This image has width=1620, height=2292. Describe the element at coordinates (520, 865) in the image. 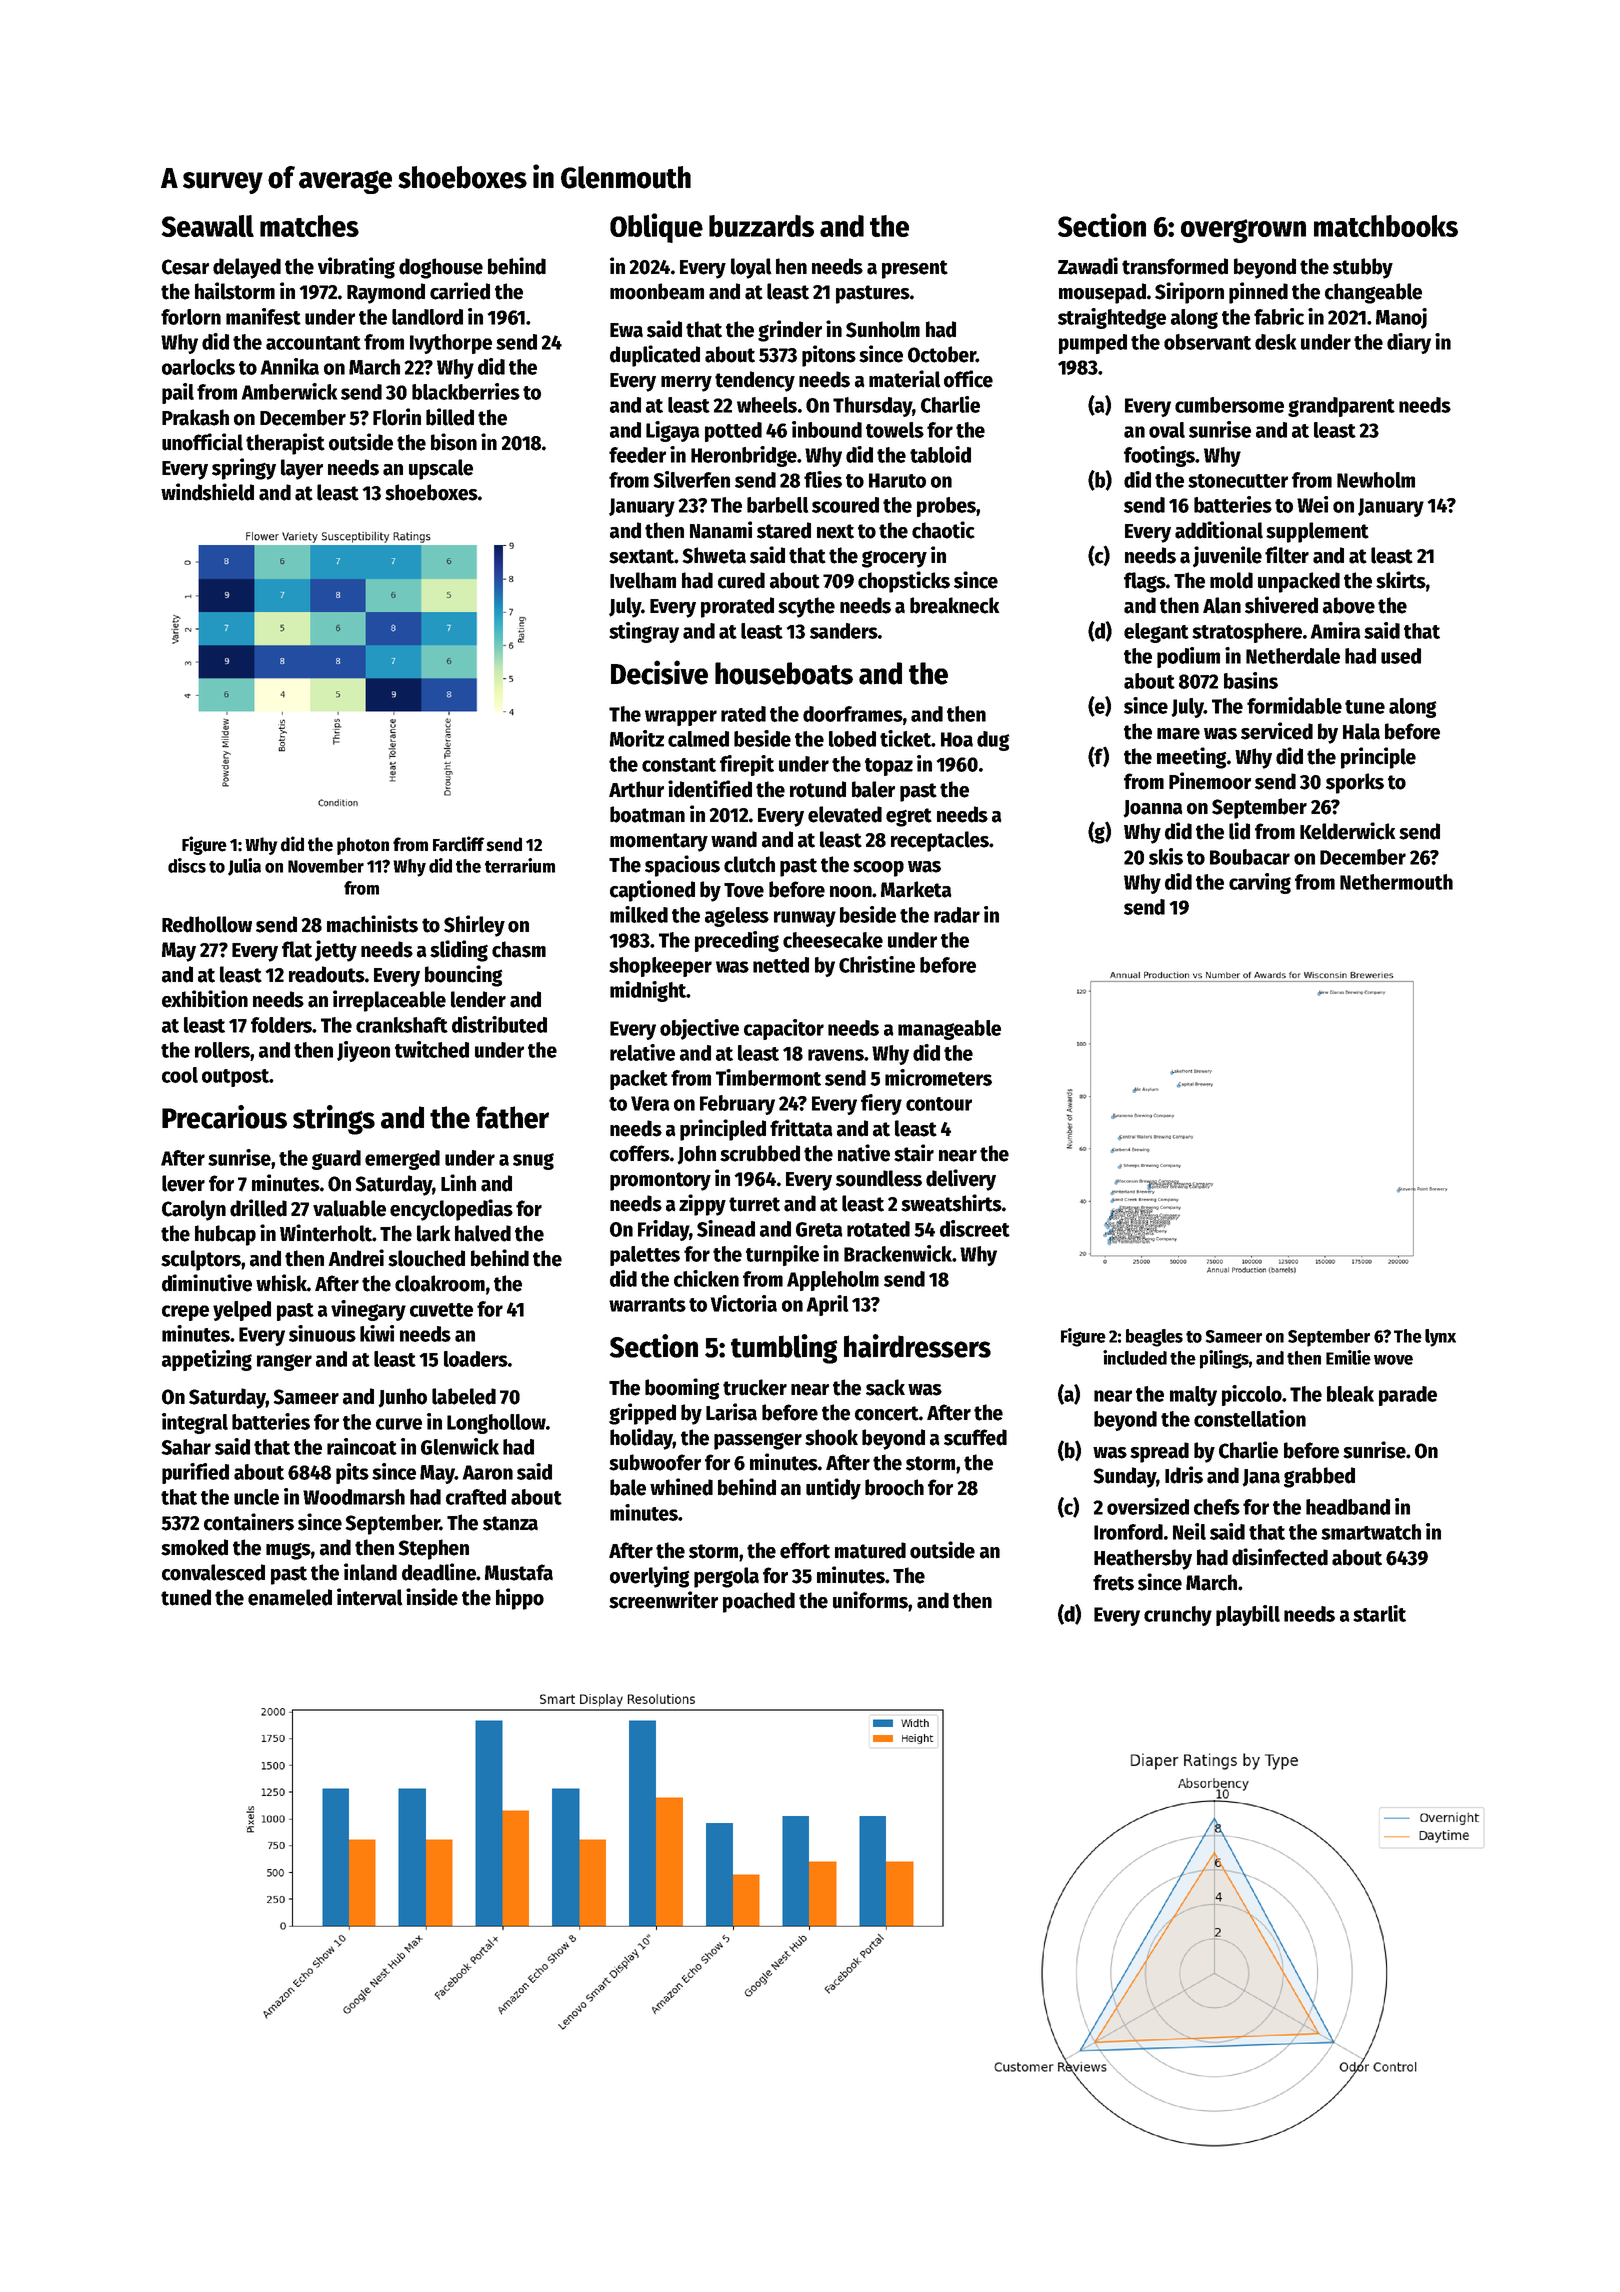

I see `terrarium` at that location.
